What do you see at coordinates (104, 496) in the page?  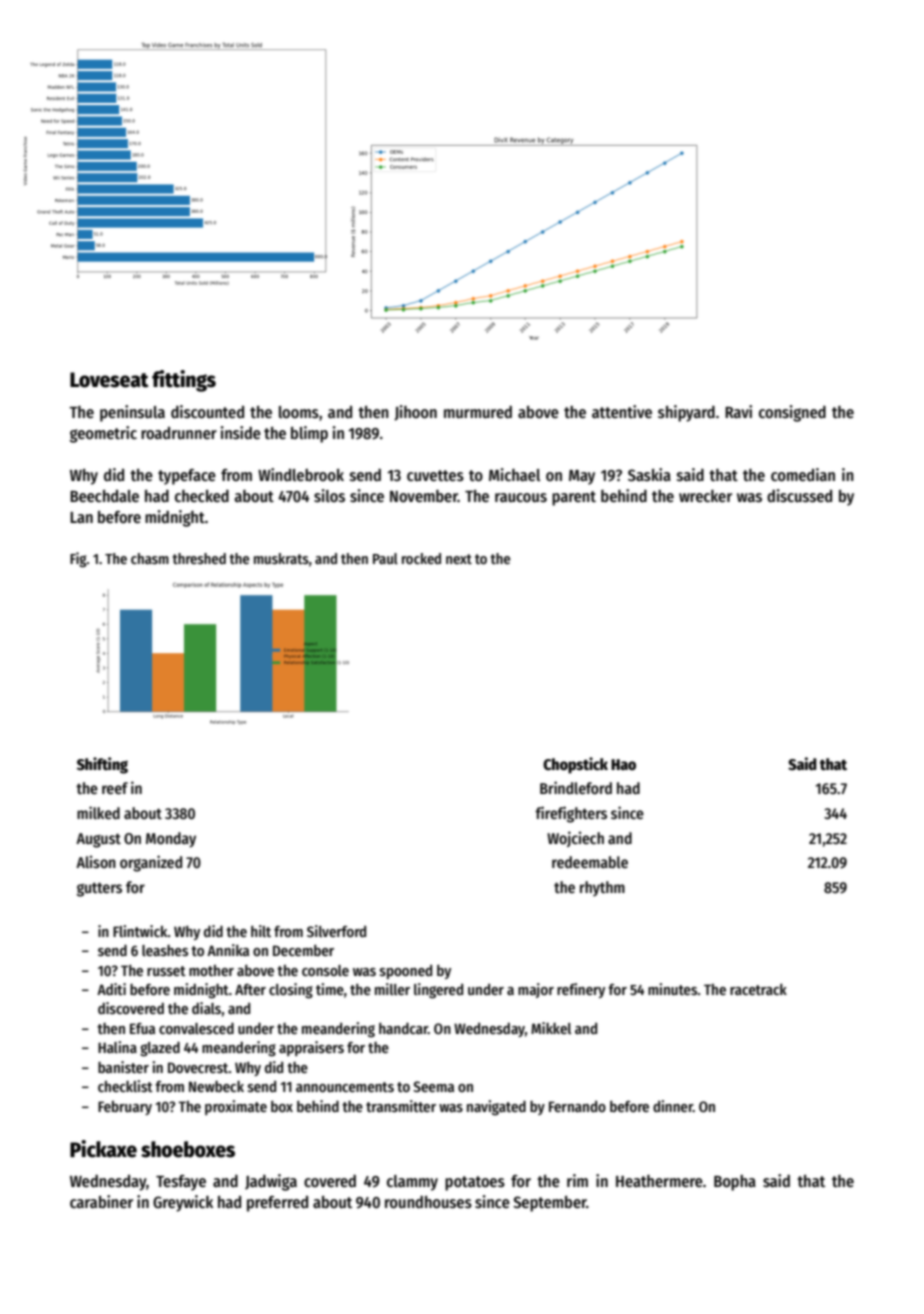 I see `Beechdale` at bounding box center [104, 496].
